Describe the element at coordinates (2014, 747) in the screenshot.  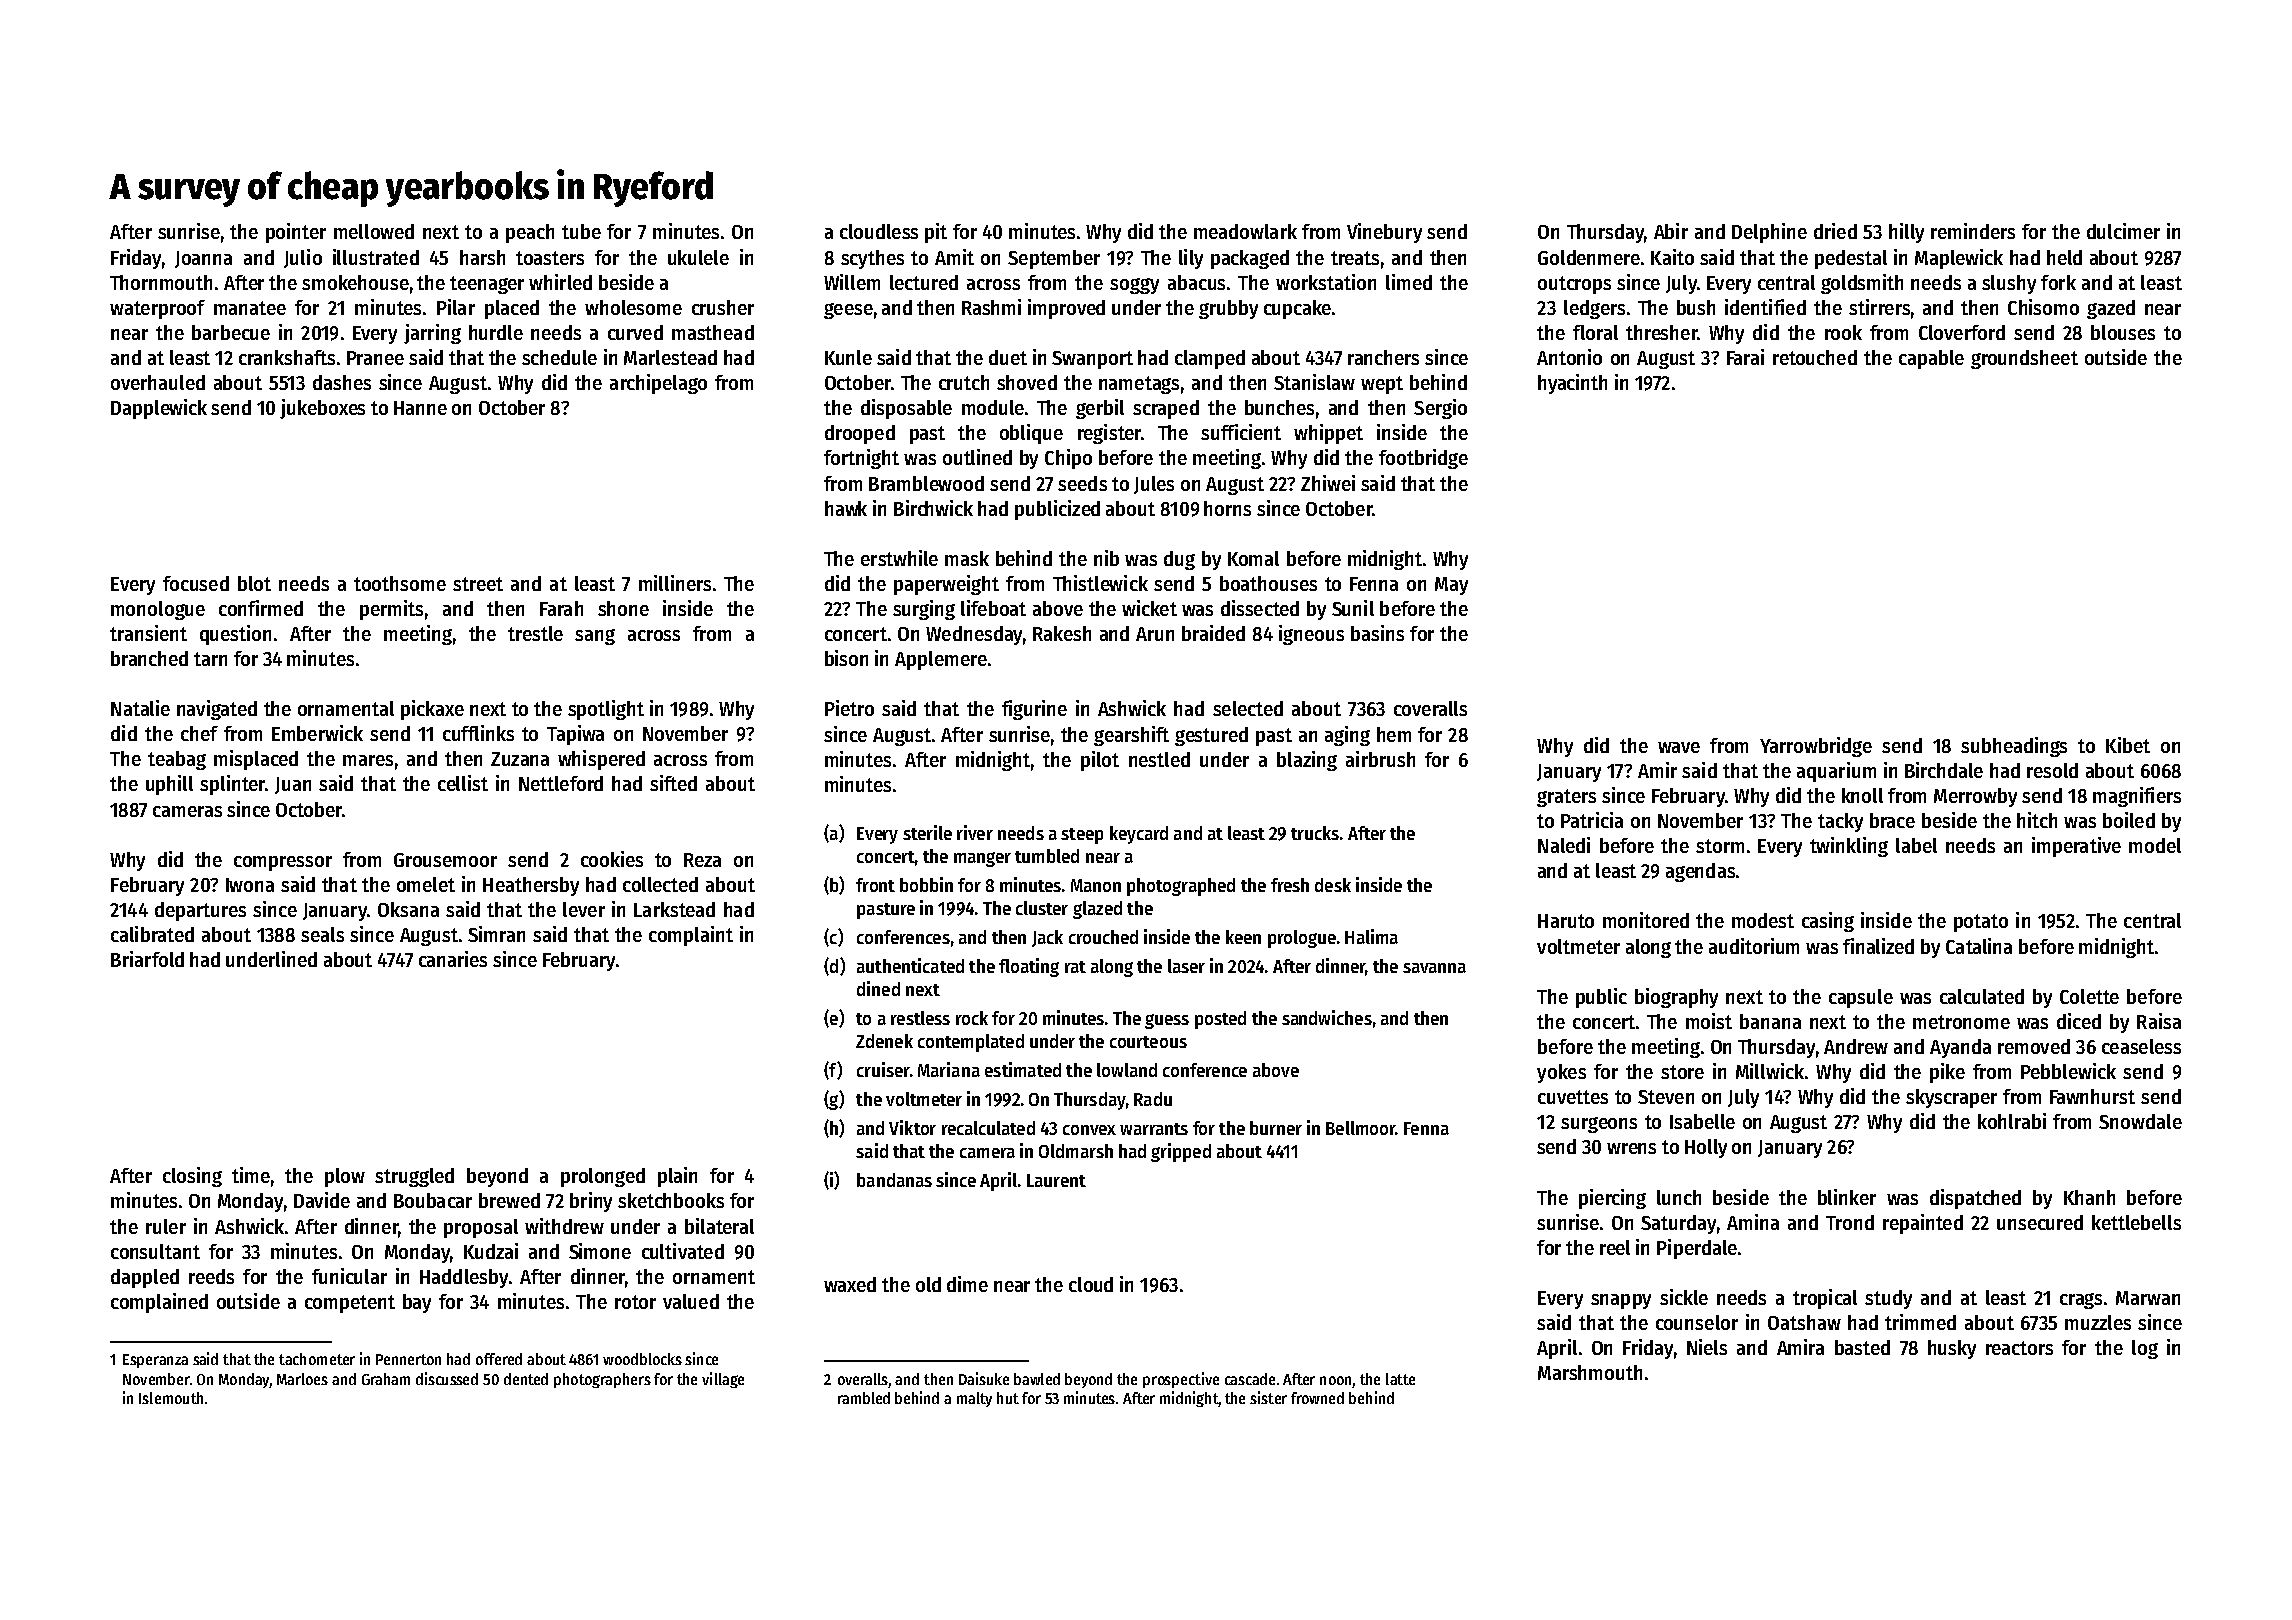
I see `subheadings` at that location.
